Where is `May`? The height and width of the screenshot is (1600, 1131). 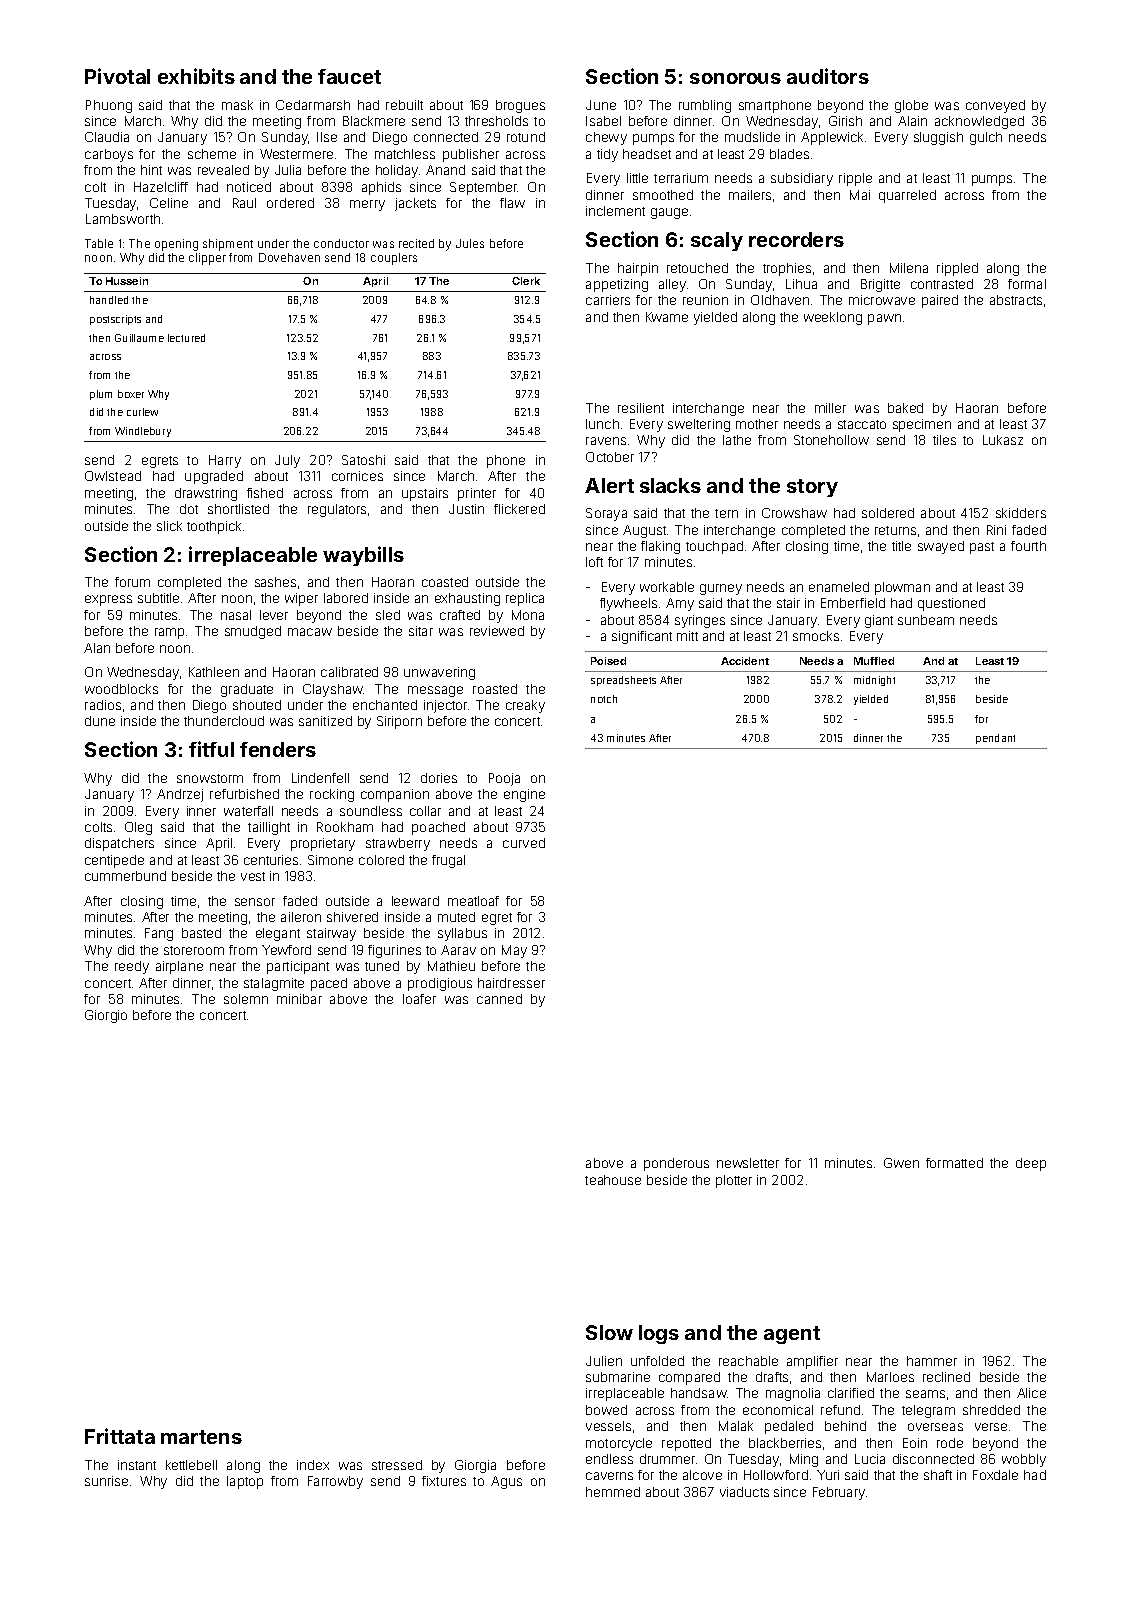
May is located at coordinates (514, 951).
